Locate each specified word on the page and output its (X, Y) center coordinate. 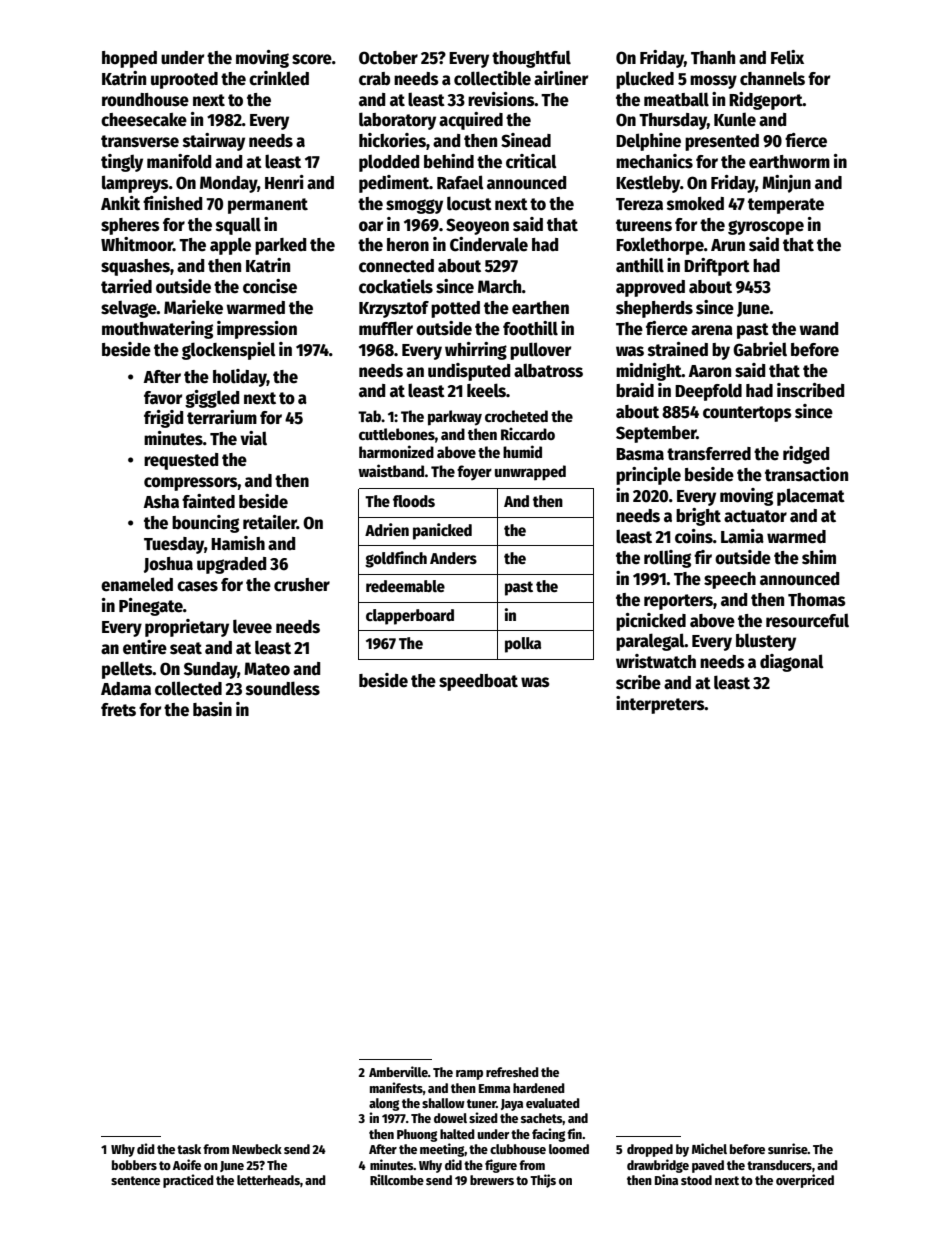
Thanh (713, 58)
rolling (667, 559)
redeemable (405, 586)
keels (486, 390)
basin (212, 709)
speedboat (478, 682)
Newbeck (257, 1149)
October (388, 58)
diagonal (792, 663)
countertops (747, 414)
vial (253, 438)
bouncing (205, 524)
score (312, 59)
